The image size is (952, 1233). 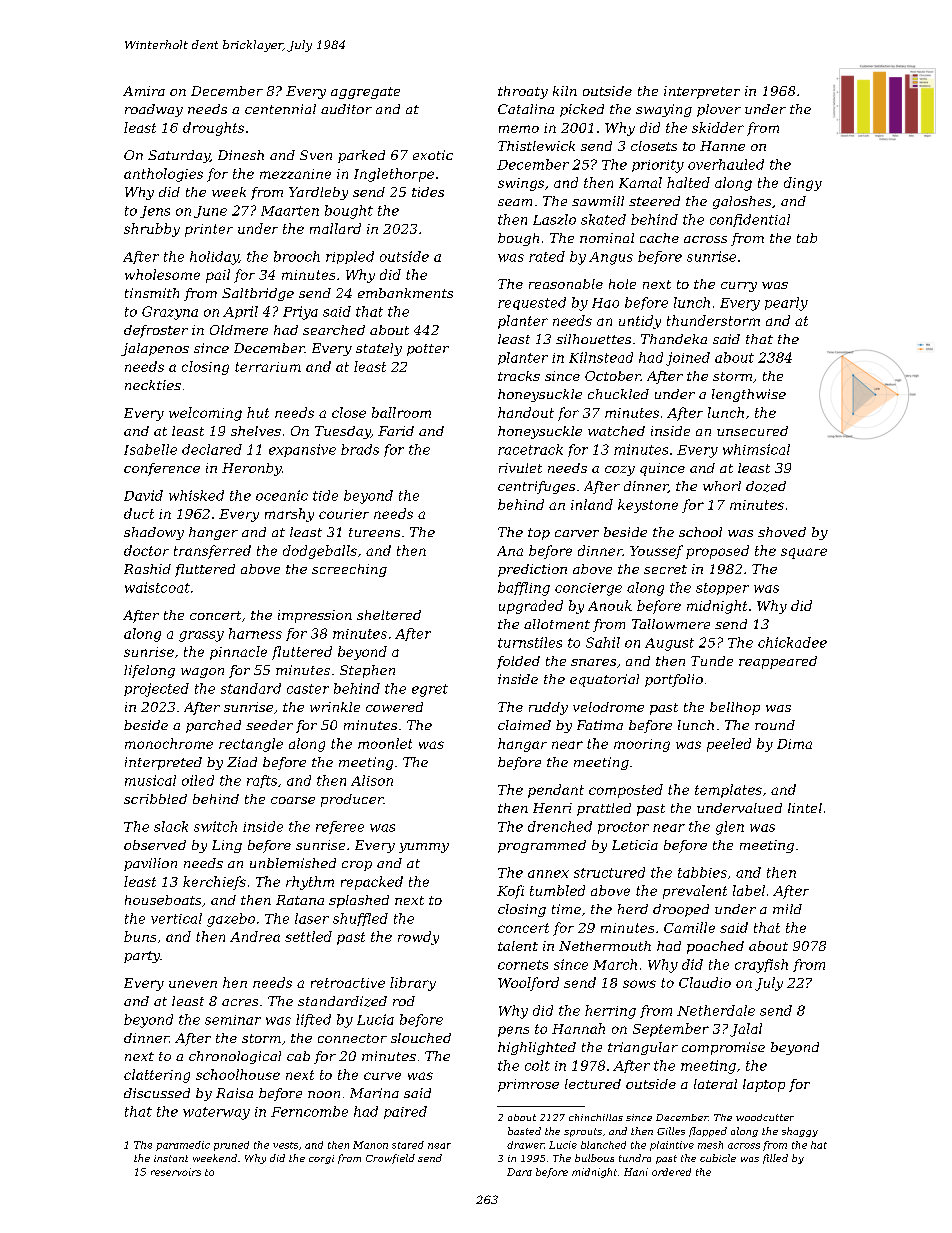 What do you see at coordinates (513, 1031) in the screenshot?
I see `pens` at bounding box center [513, 1031].
